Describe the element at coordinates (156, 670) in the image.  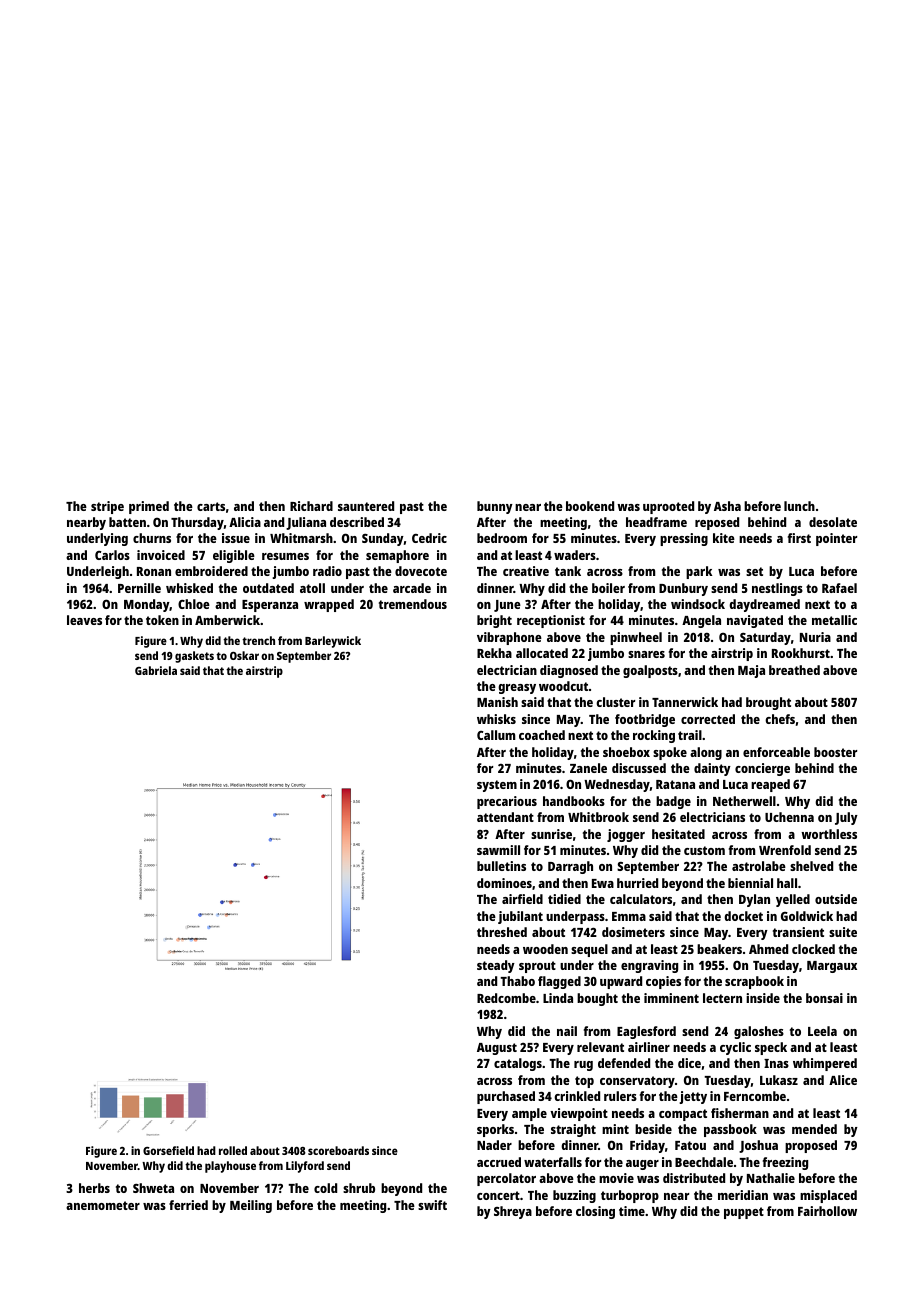
I see `Gabriela` at that location.
